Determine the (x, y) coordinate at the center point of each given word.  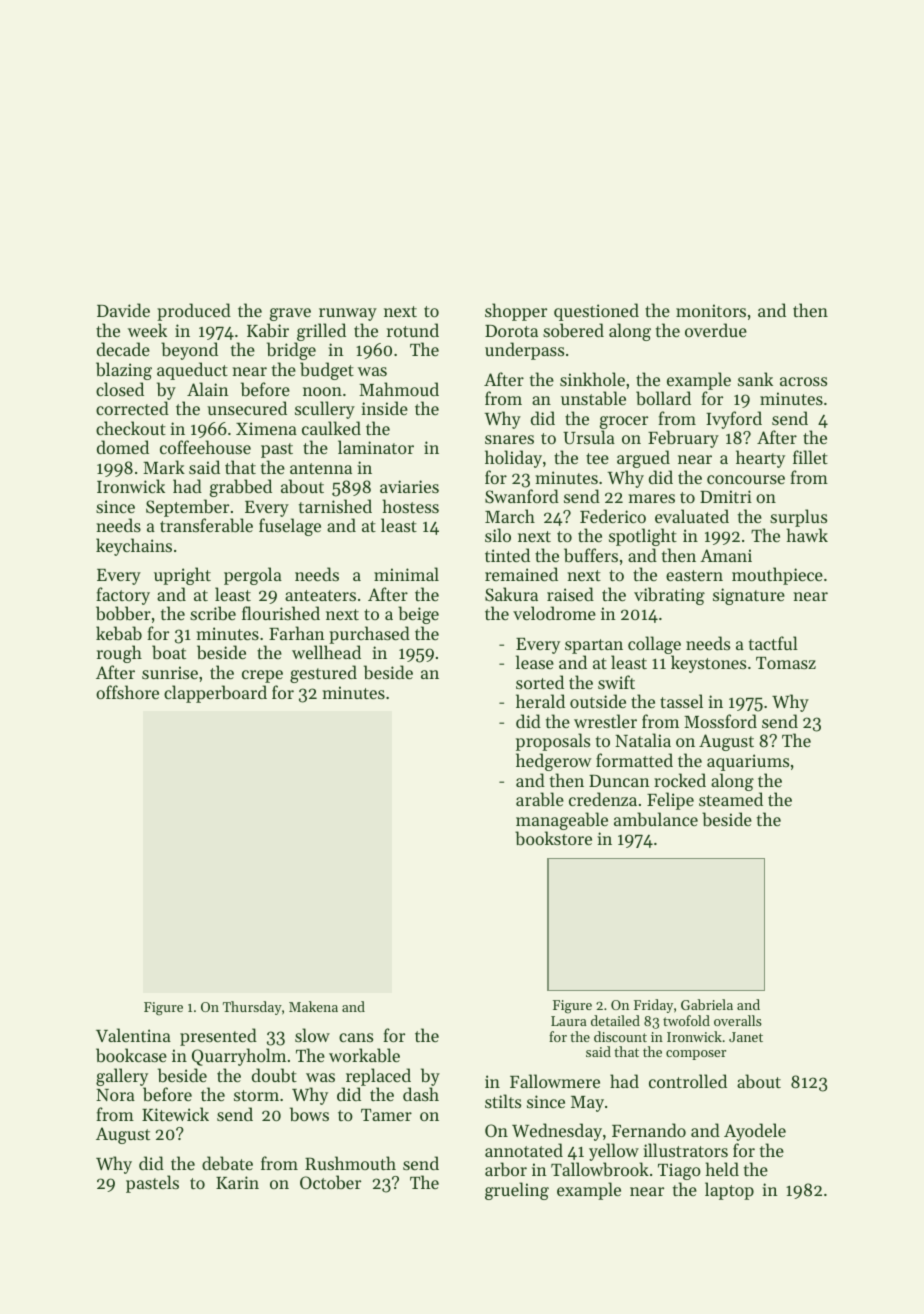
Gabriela (707, 1004)
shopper (516, 312)
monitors (711, 310)
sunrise (170, 672)
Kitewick (175, 1114)
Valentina (133, 1035)
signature (749, 596)
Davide (123, 310)
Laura (569, 1021)
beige (418, 615)
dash (421, 1094)
